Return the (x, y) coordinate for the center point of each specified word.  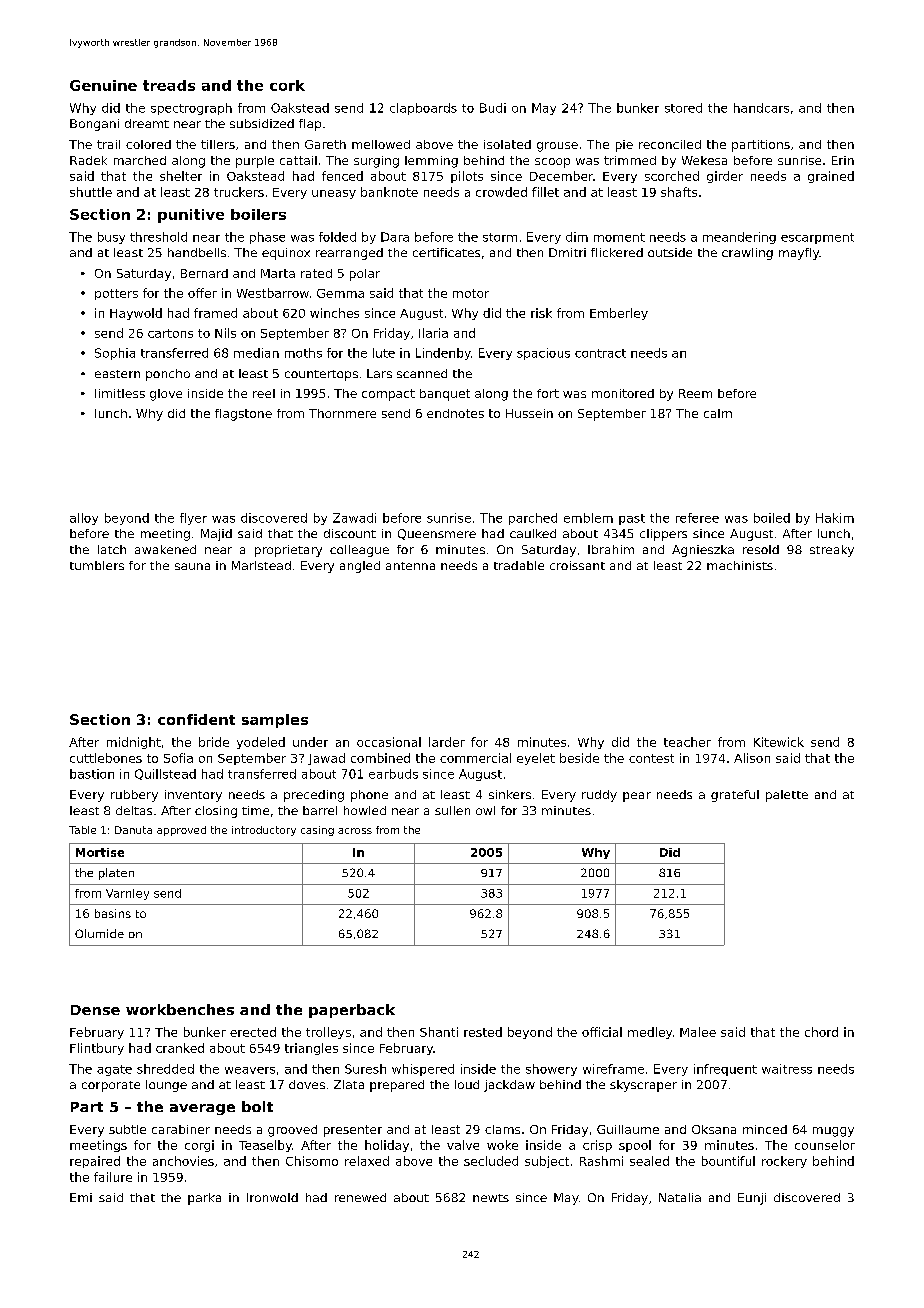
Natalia (680, 1197)
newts (491, 1198)
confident (196, 719)
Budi (493, 108)
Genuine (103, 85)
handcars (761, 108)
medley (650, 1033)
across (355, 831)
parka (204, 1199)
